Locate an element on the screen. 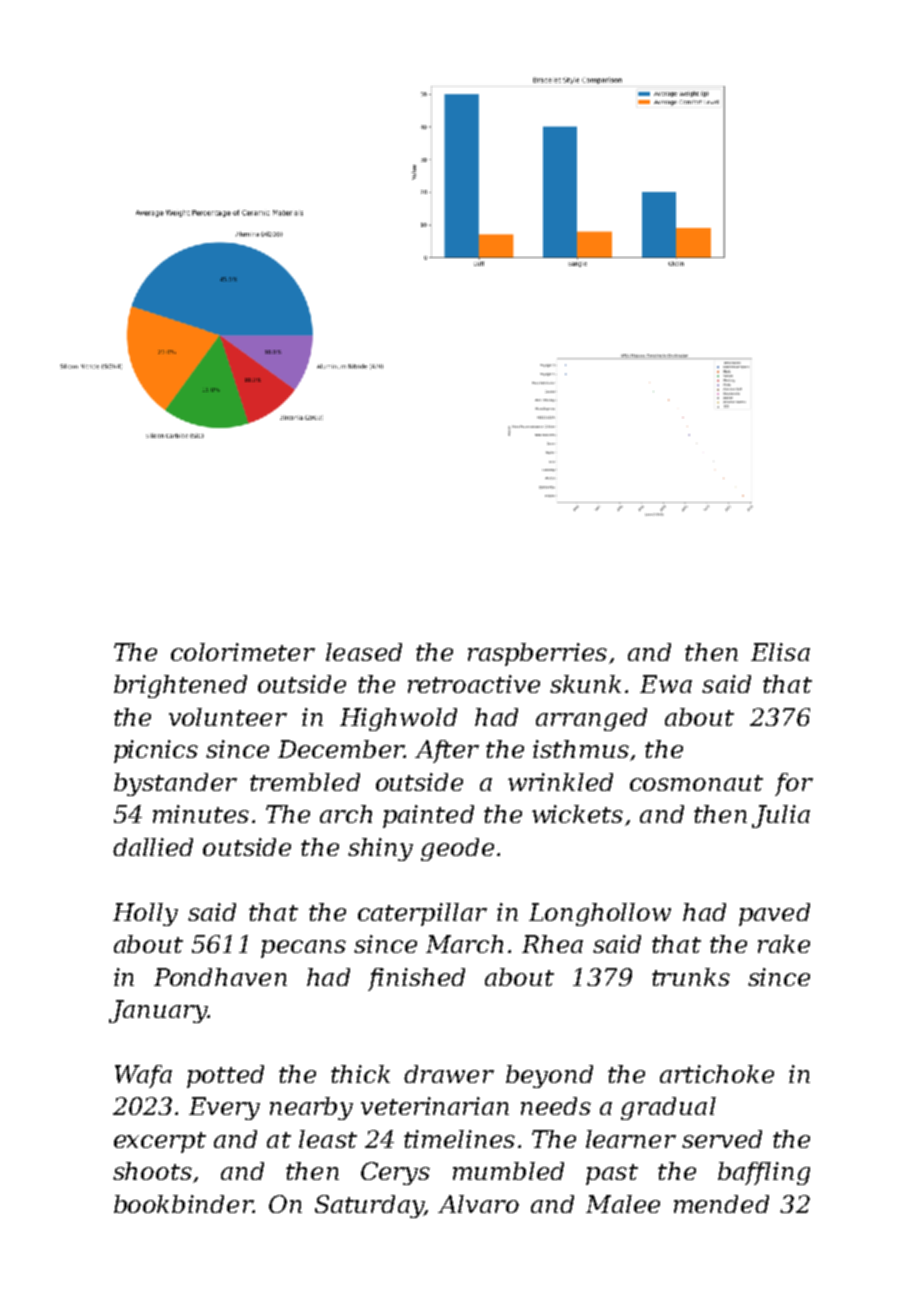 This screenshot has width=924, height=1311. Pondhaven is located at coordinates (220, 977).
